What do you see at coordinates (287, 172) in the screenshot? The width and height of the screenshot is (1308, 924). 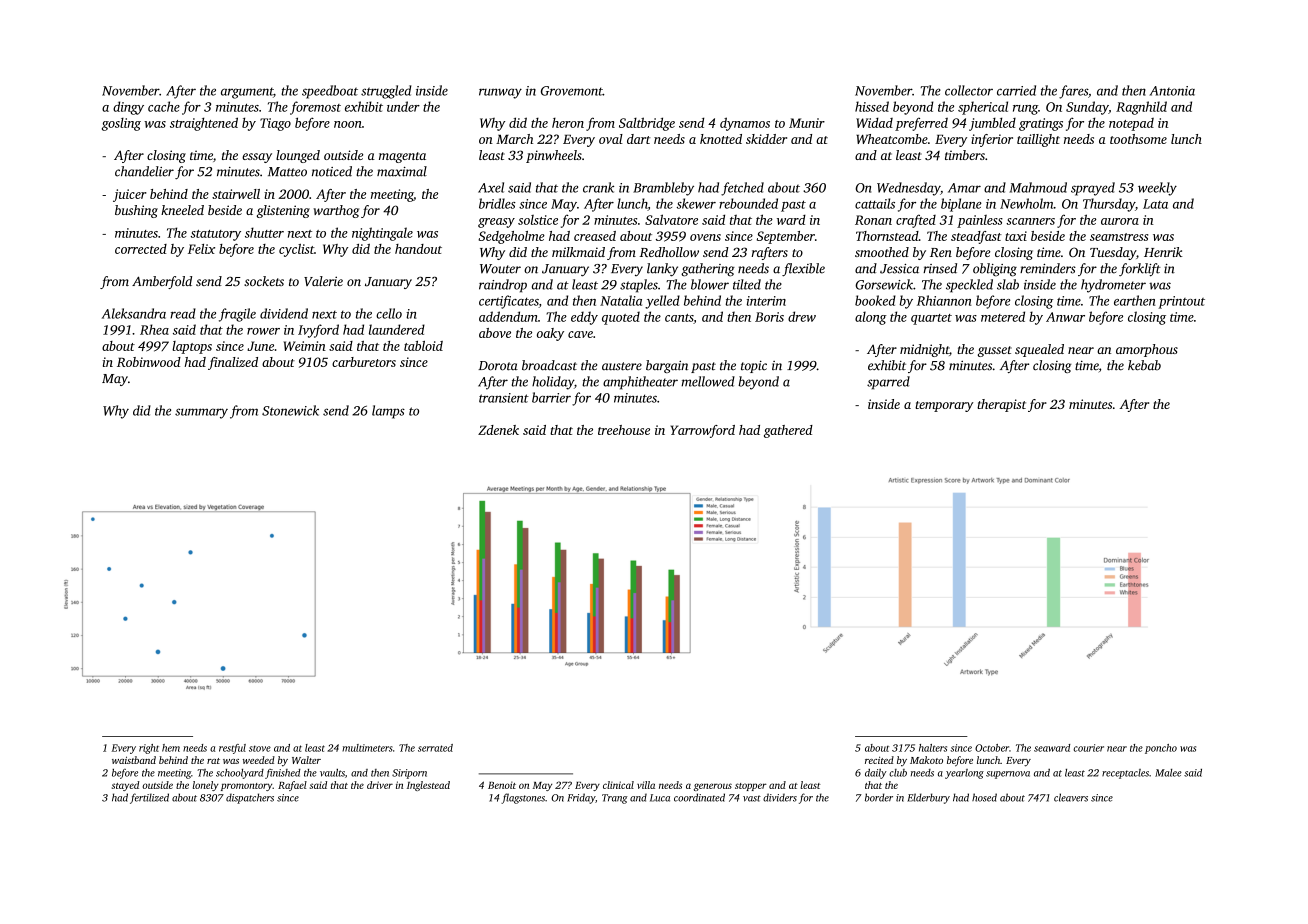 I see `Matteo` at bounding box center [287, 172].
